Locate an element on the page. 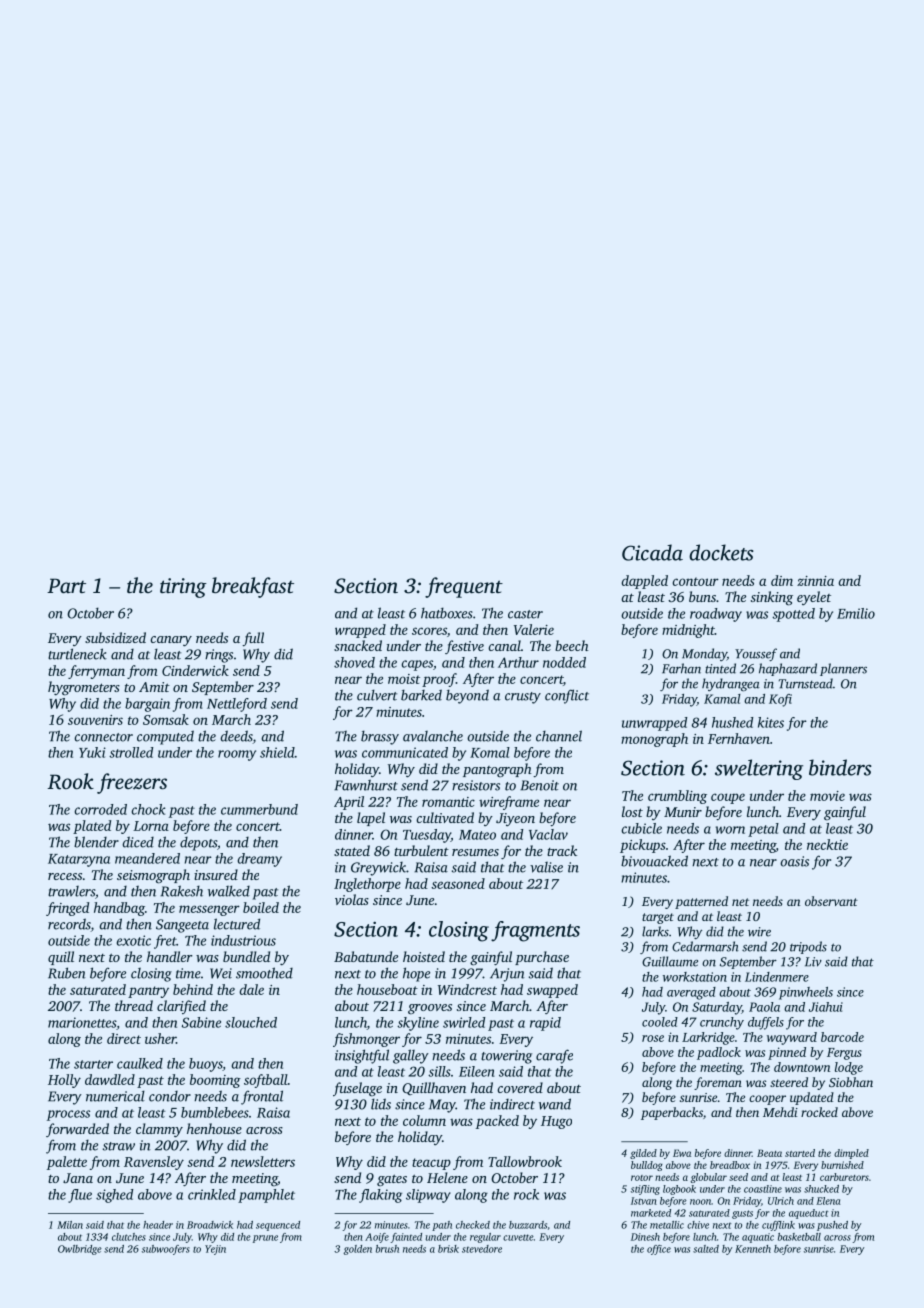 This page has width=924, height=1308. steered is located at coordinates (789, 1082).
